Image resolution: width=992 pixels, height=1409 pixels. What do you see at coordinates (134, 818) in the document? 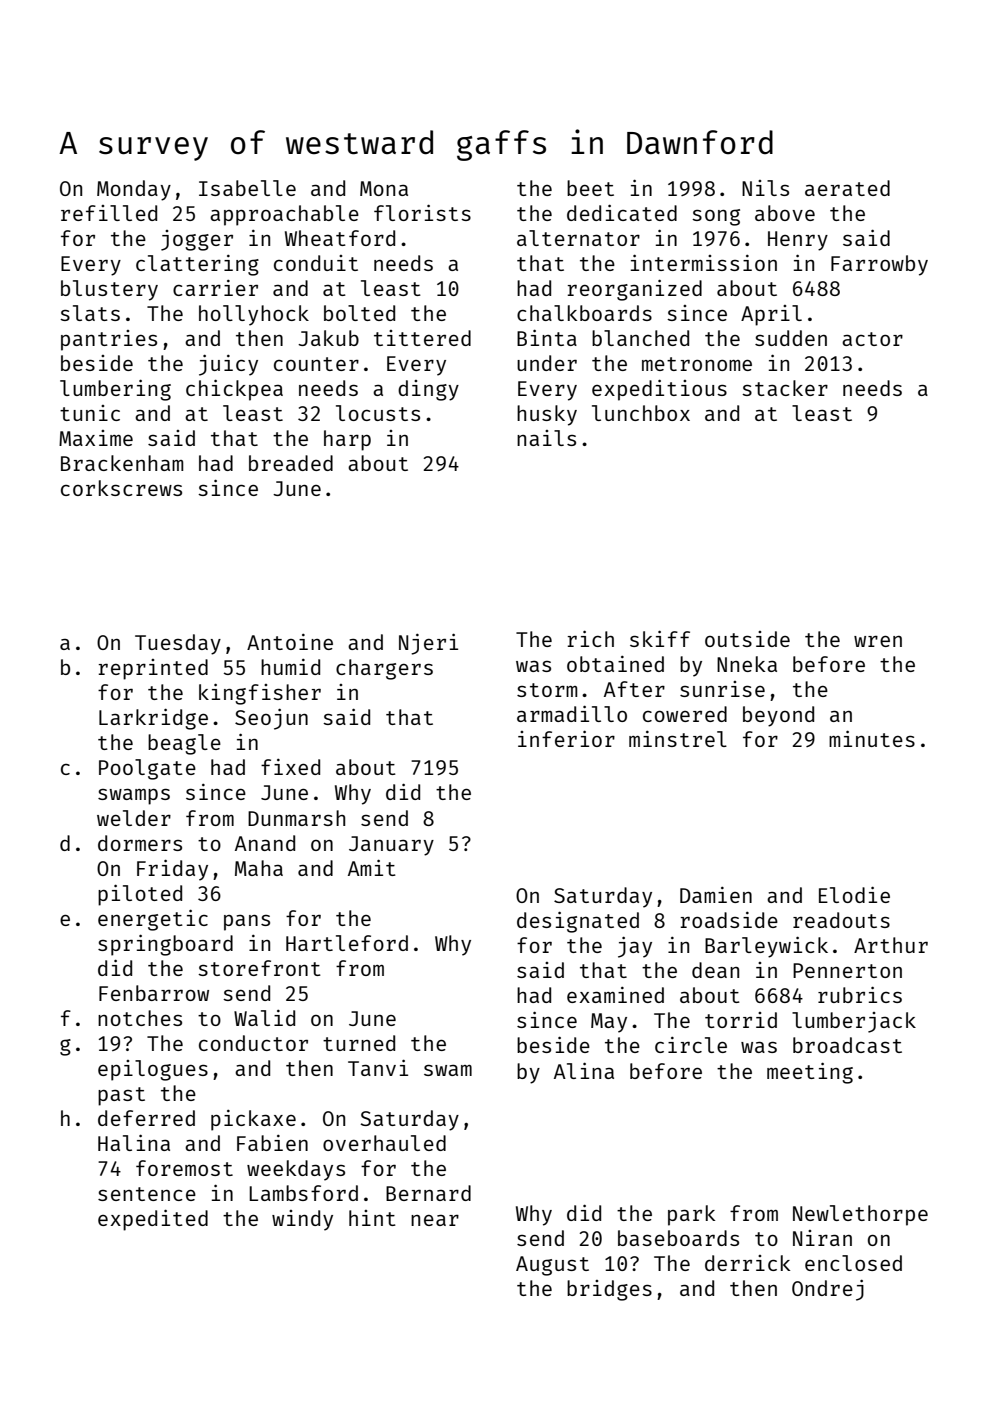
I see `welder` at bounding box center [134, 818].
